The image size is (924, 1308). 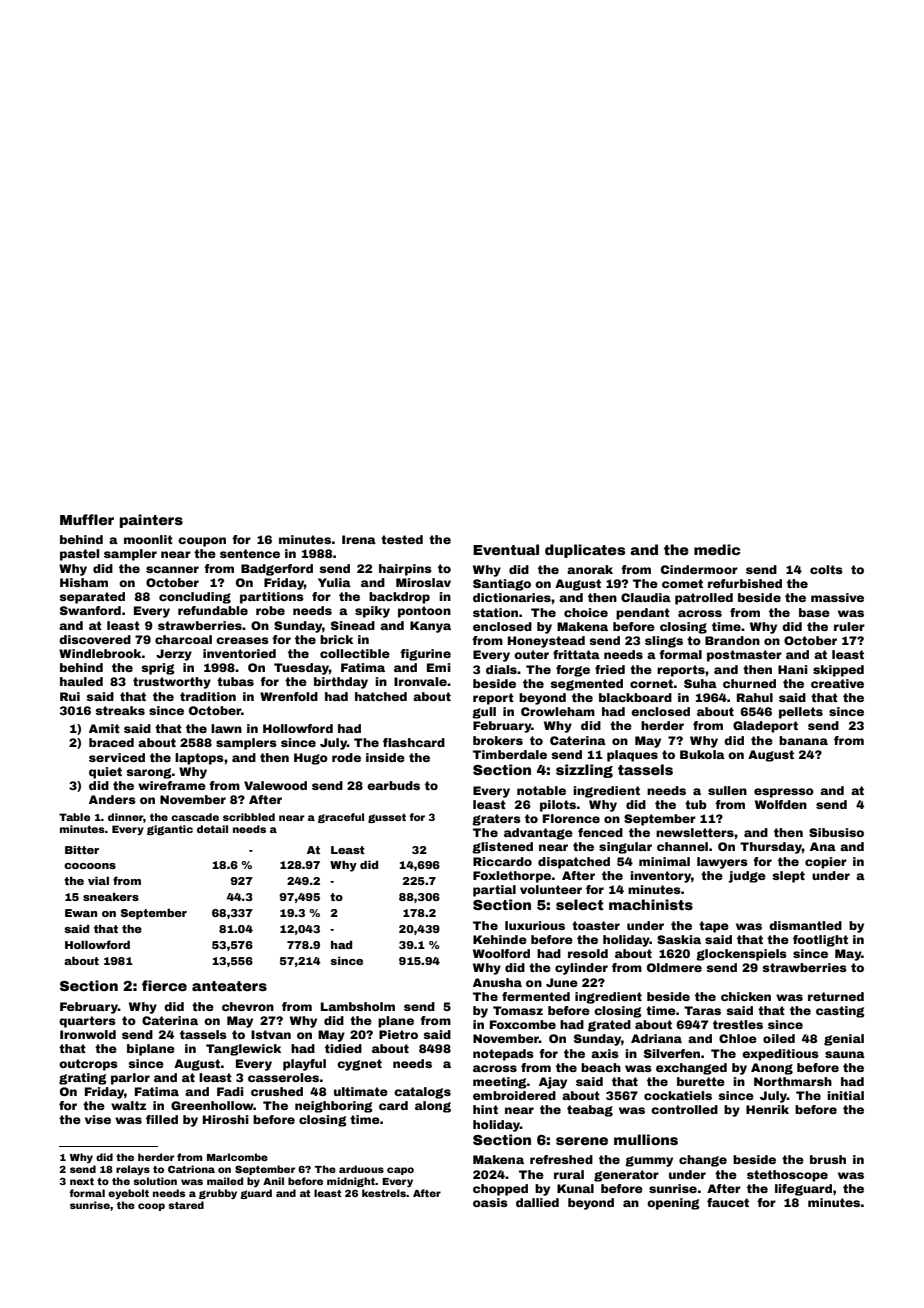 I want to click on Ajay, so click(x=553, y=1083).
